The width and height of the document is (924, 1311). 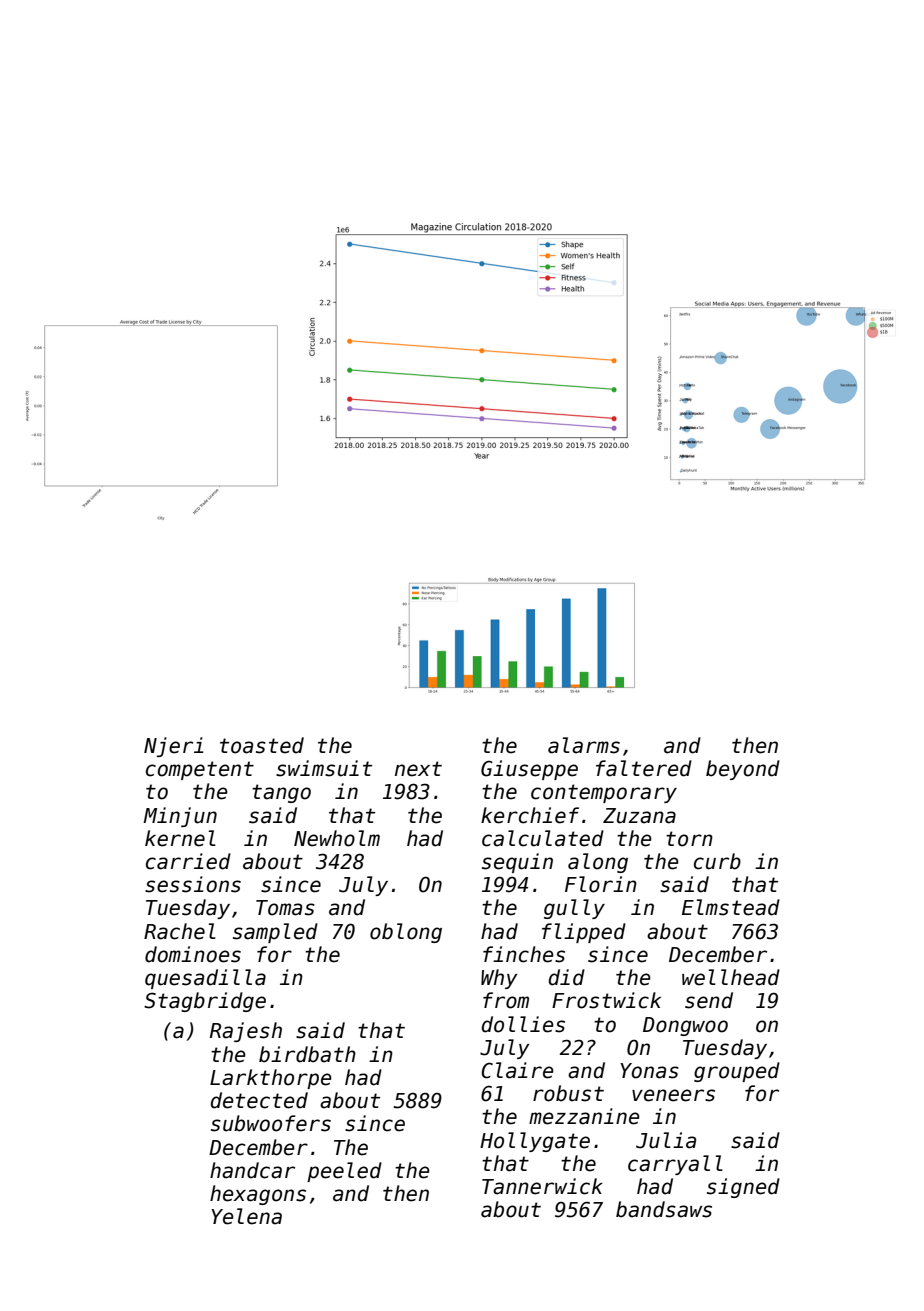 What do you see at coordinates (246, 1216) in the document?
I see `Yelena` at bounding box center [246, 1216].
